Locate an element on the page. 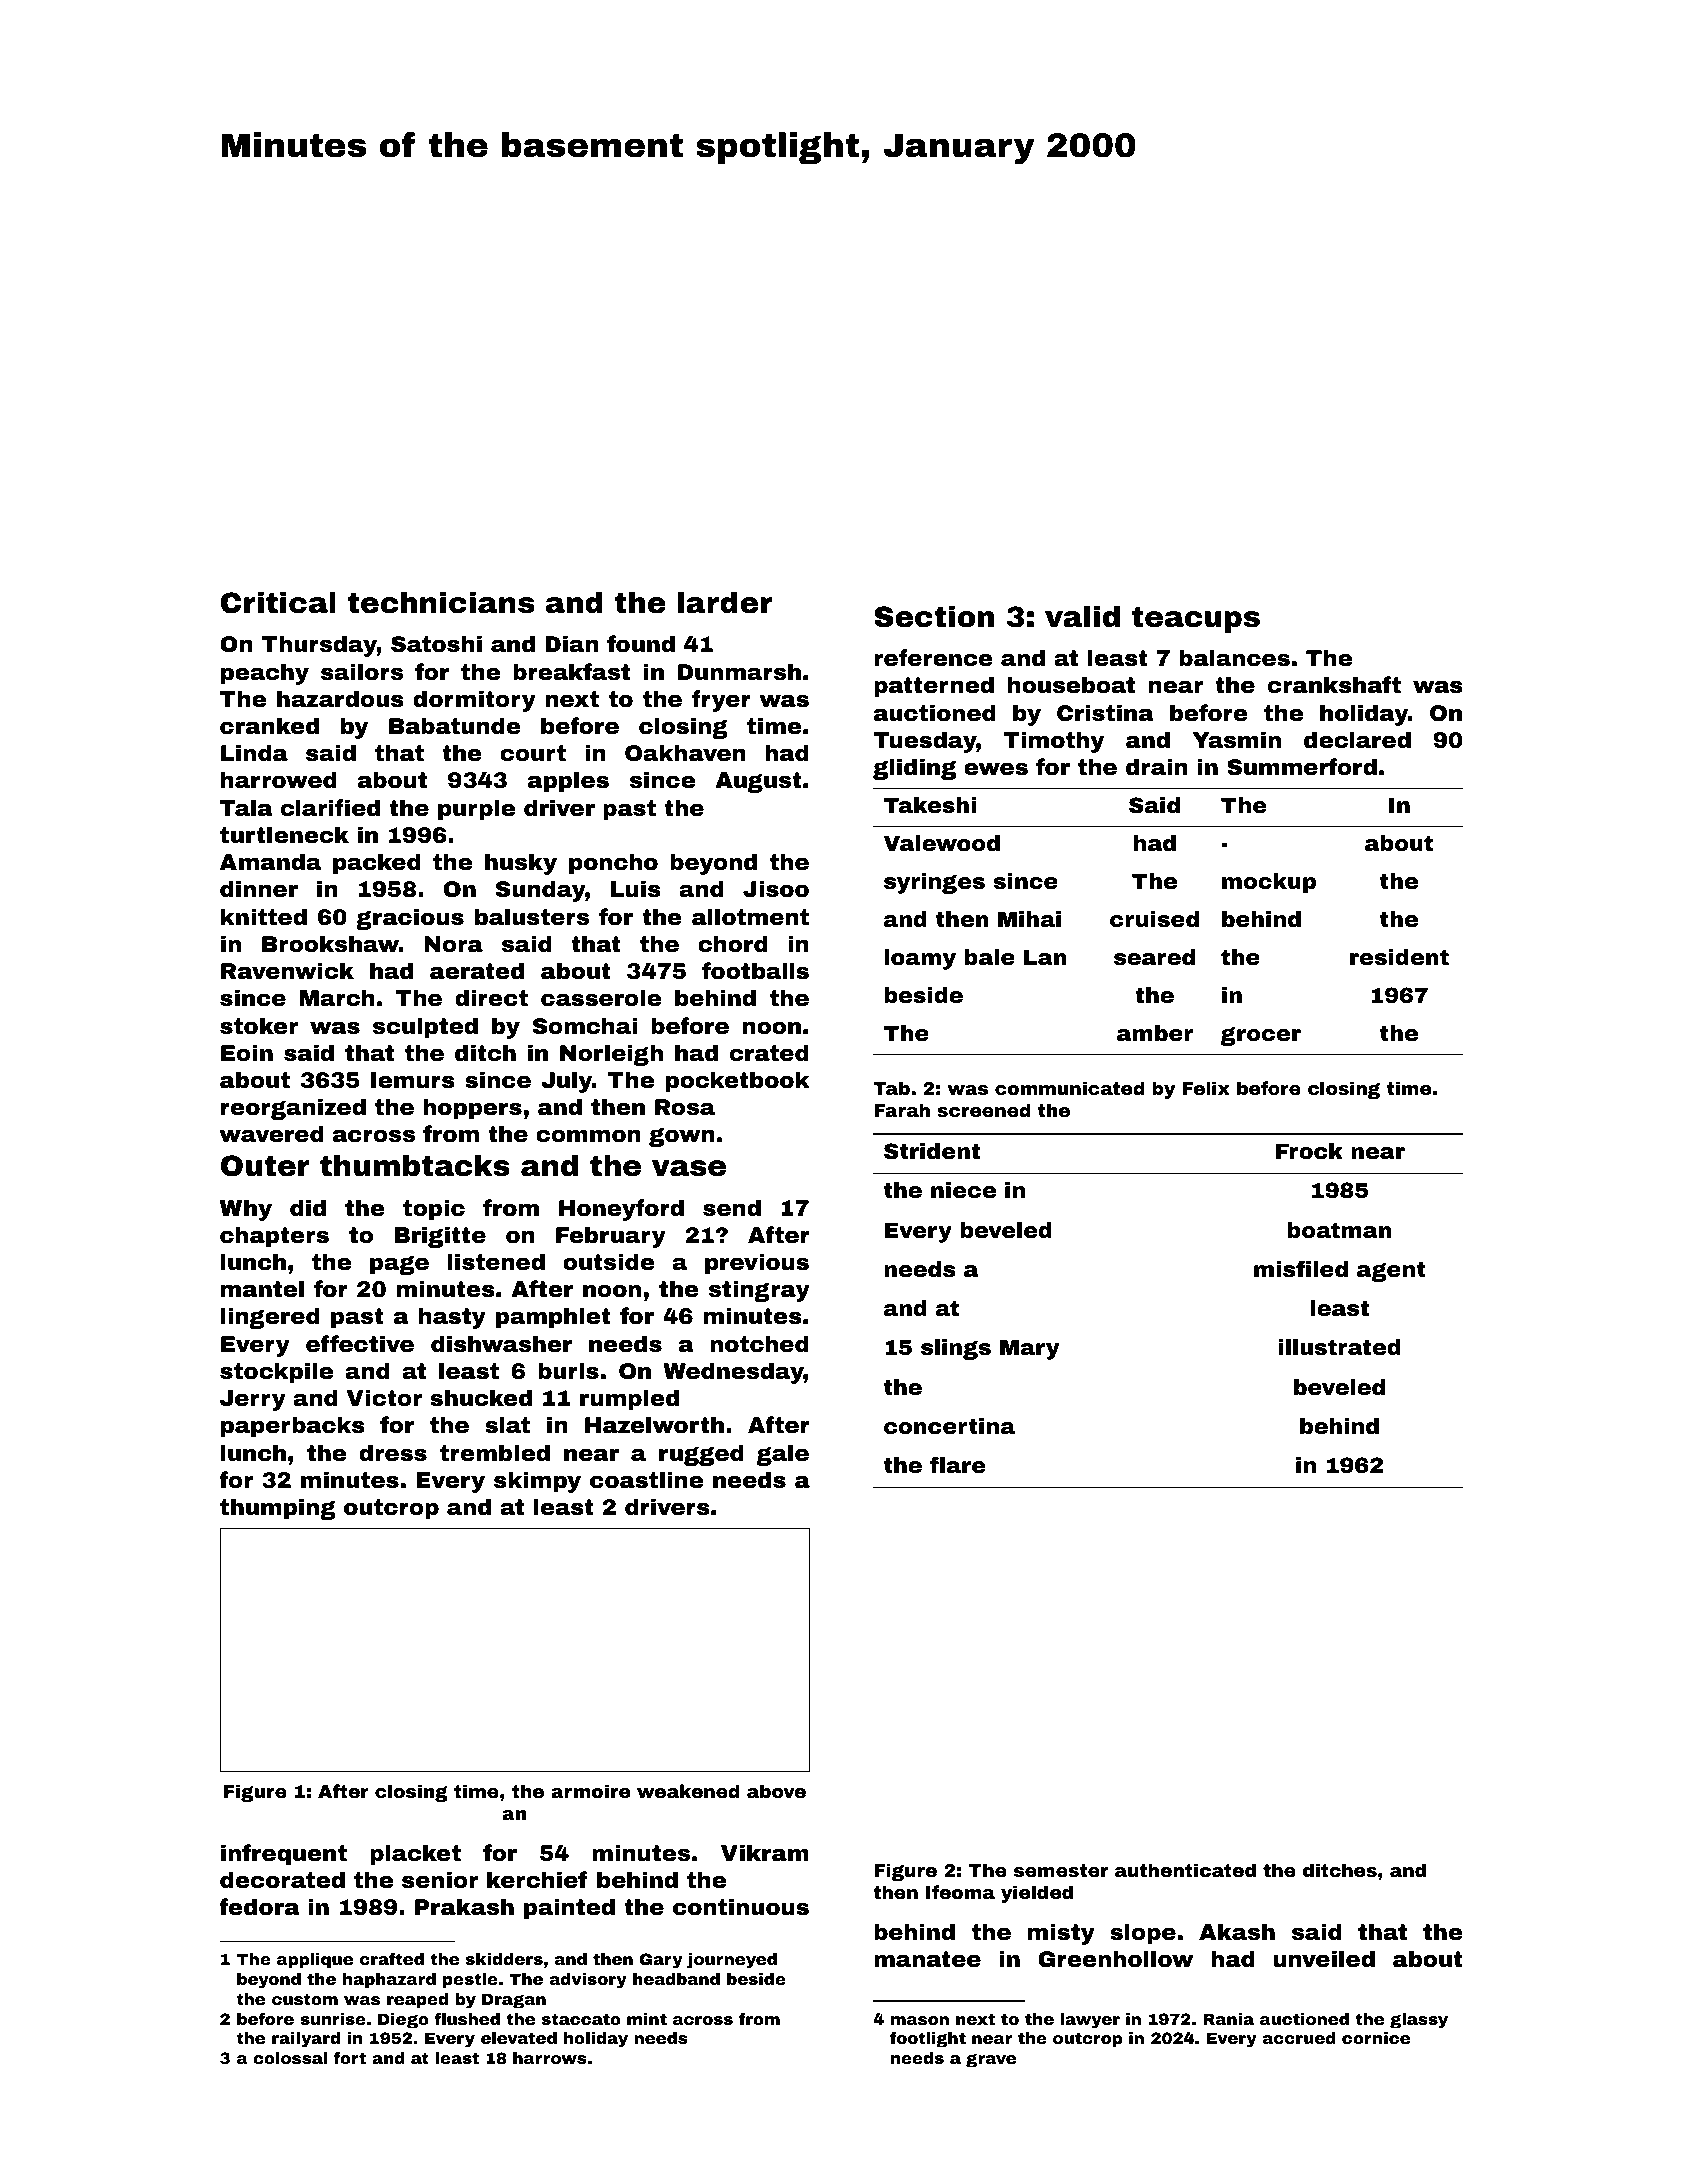  Section is located at coordinates (934, 616).
